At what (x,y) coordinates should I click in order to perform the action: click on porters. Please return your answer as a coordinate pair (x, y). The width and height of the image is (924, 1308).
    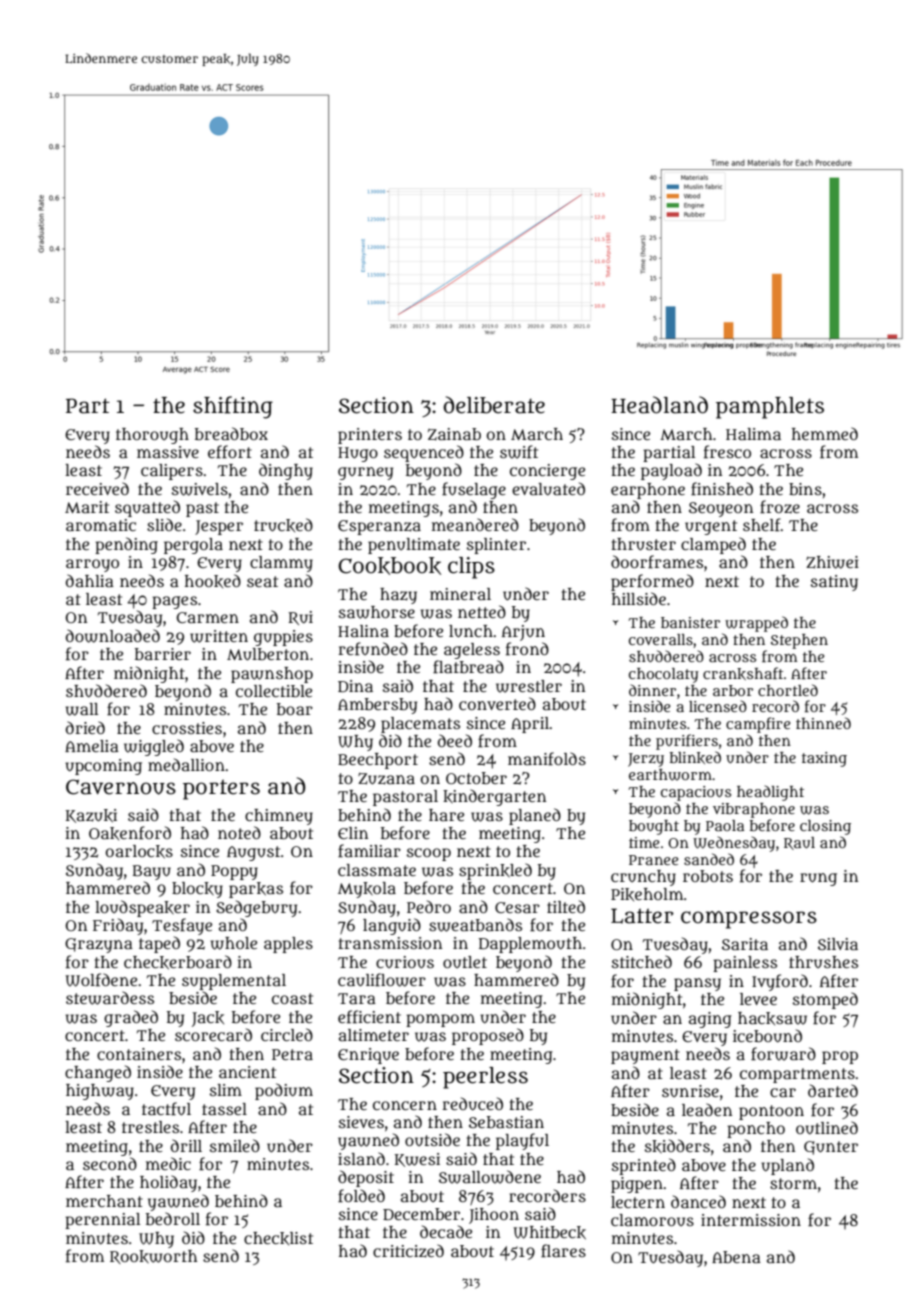
    Looking at the image, I should click on (221, 789).
